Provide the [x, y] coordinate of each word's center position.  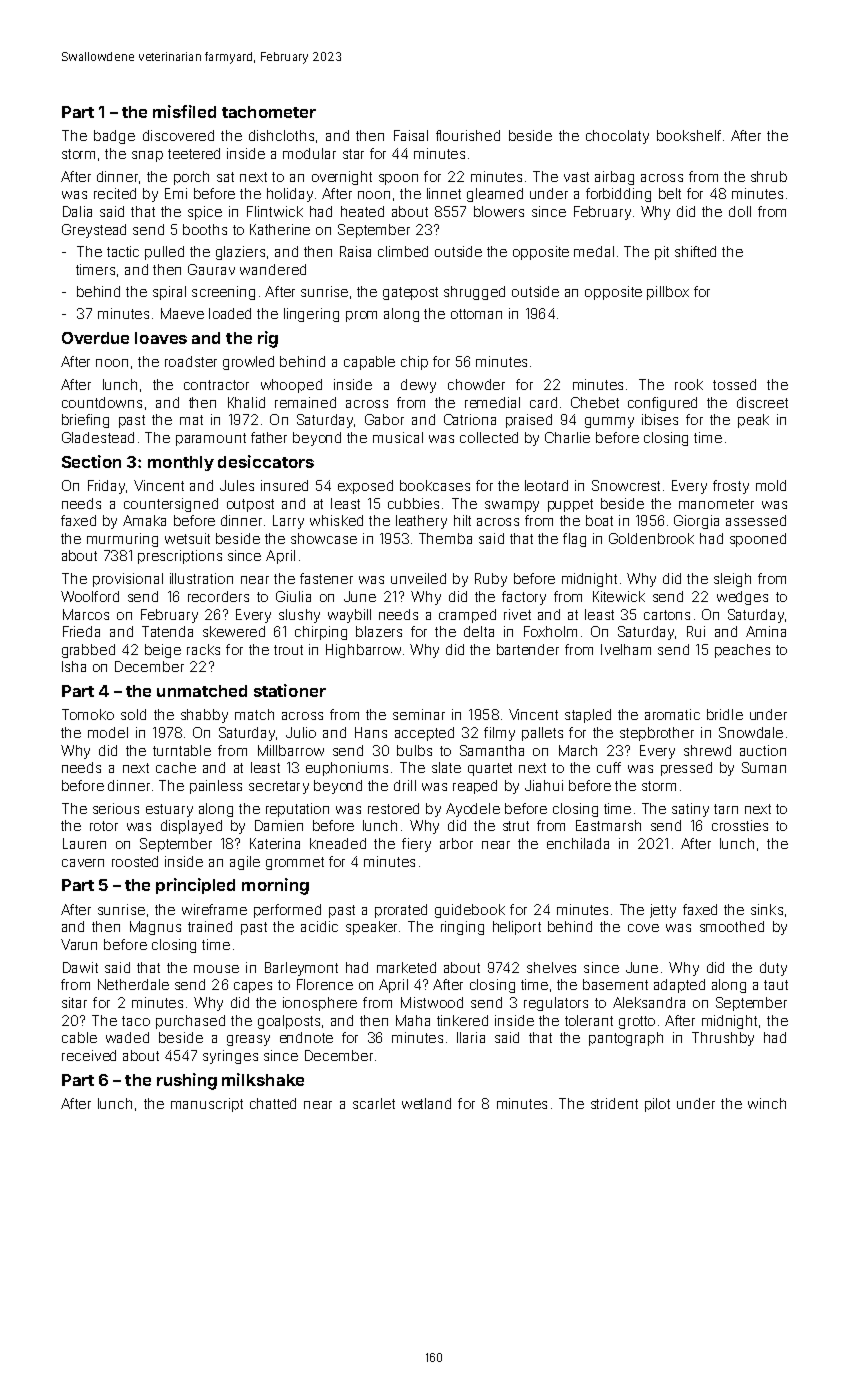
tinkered [462, 1020]
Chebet [595, 402]
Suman [764, 767]
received [89, 1055]
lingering [311, 315]
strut [516, 826]
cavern [83, 863]
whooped [291, 386]
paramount [211, 439]
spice [205, 213]
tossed [734, 384]
